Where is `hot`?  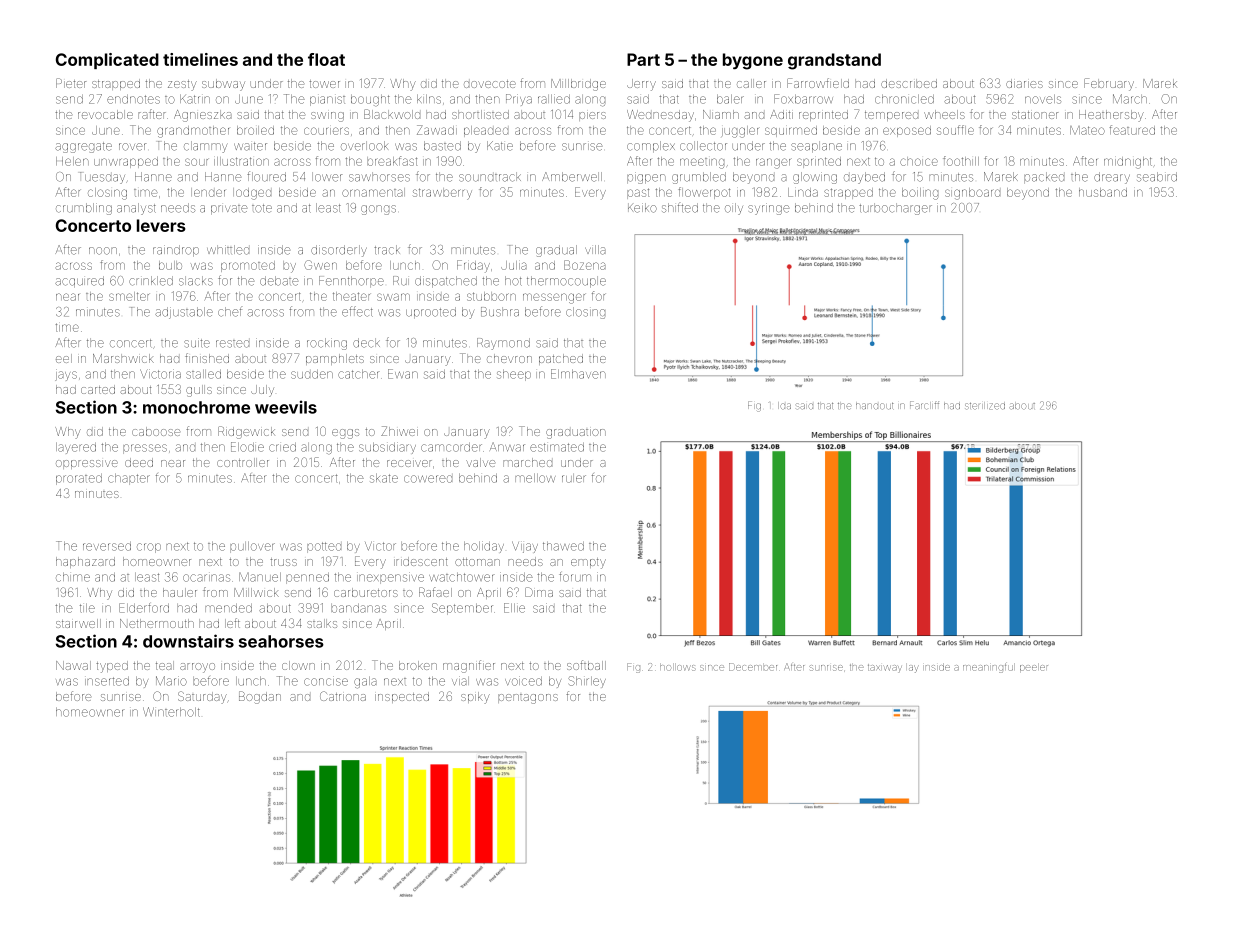
hot is located at coordinates (513, 281).
